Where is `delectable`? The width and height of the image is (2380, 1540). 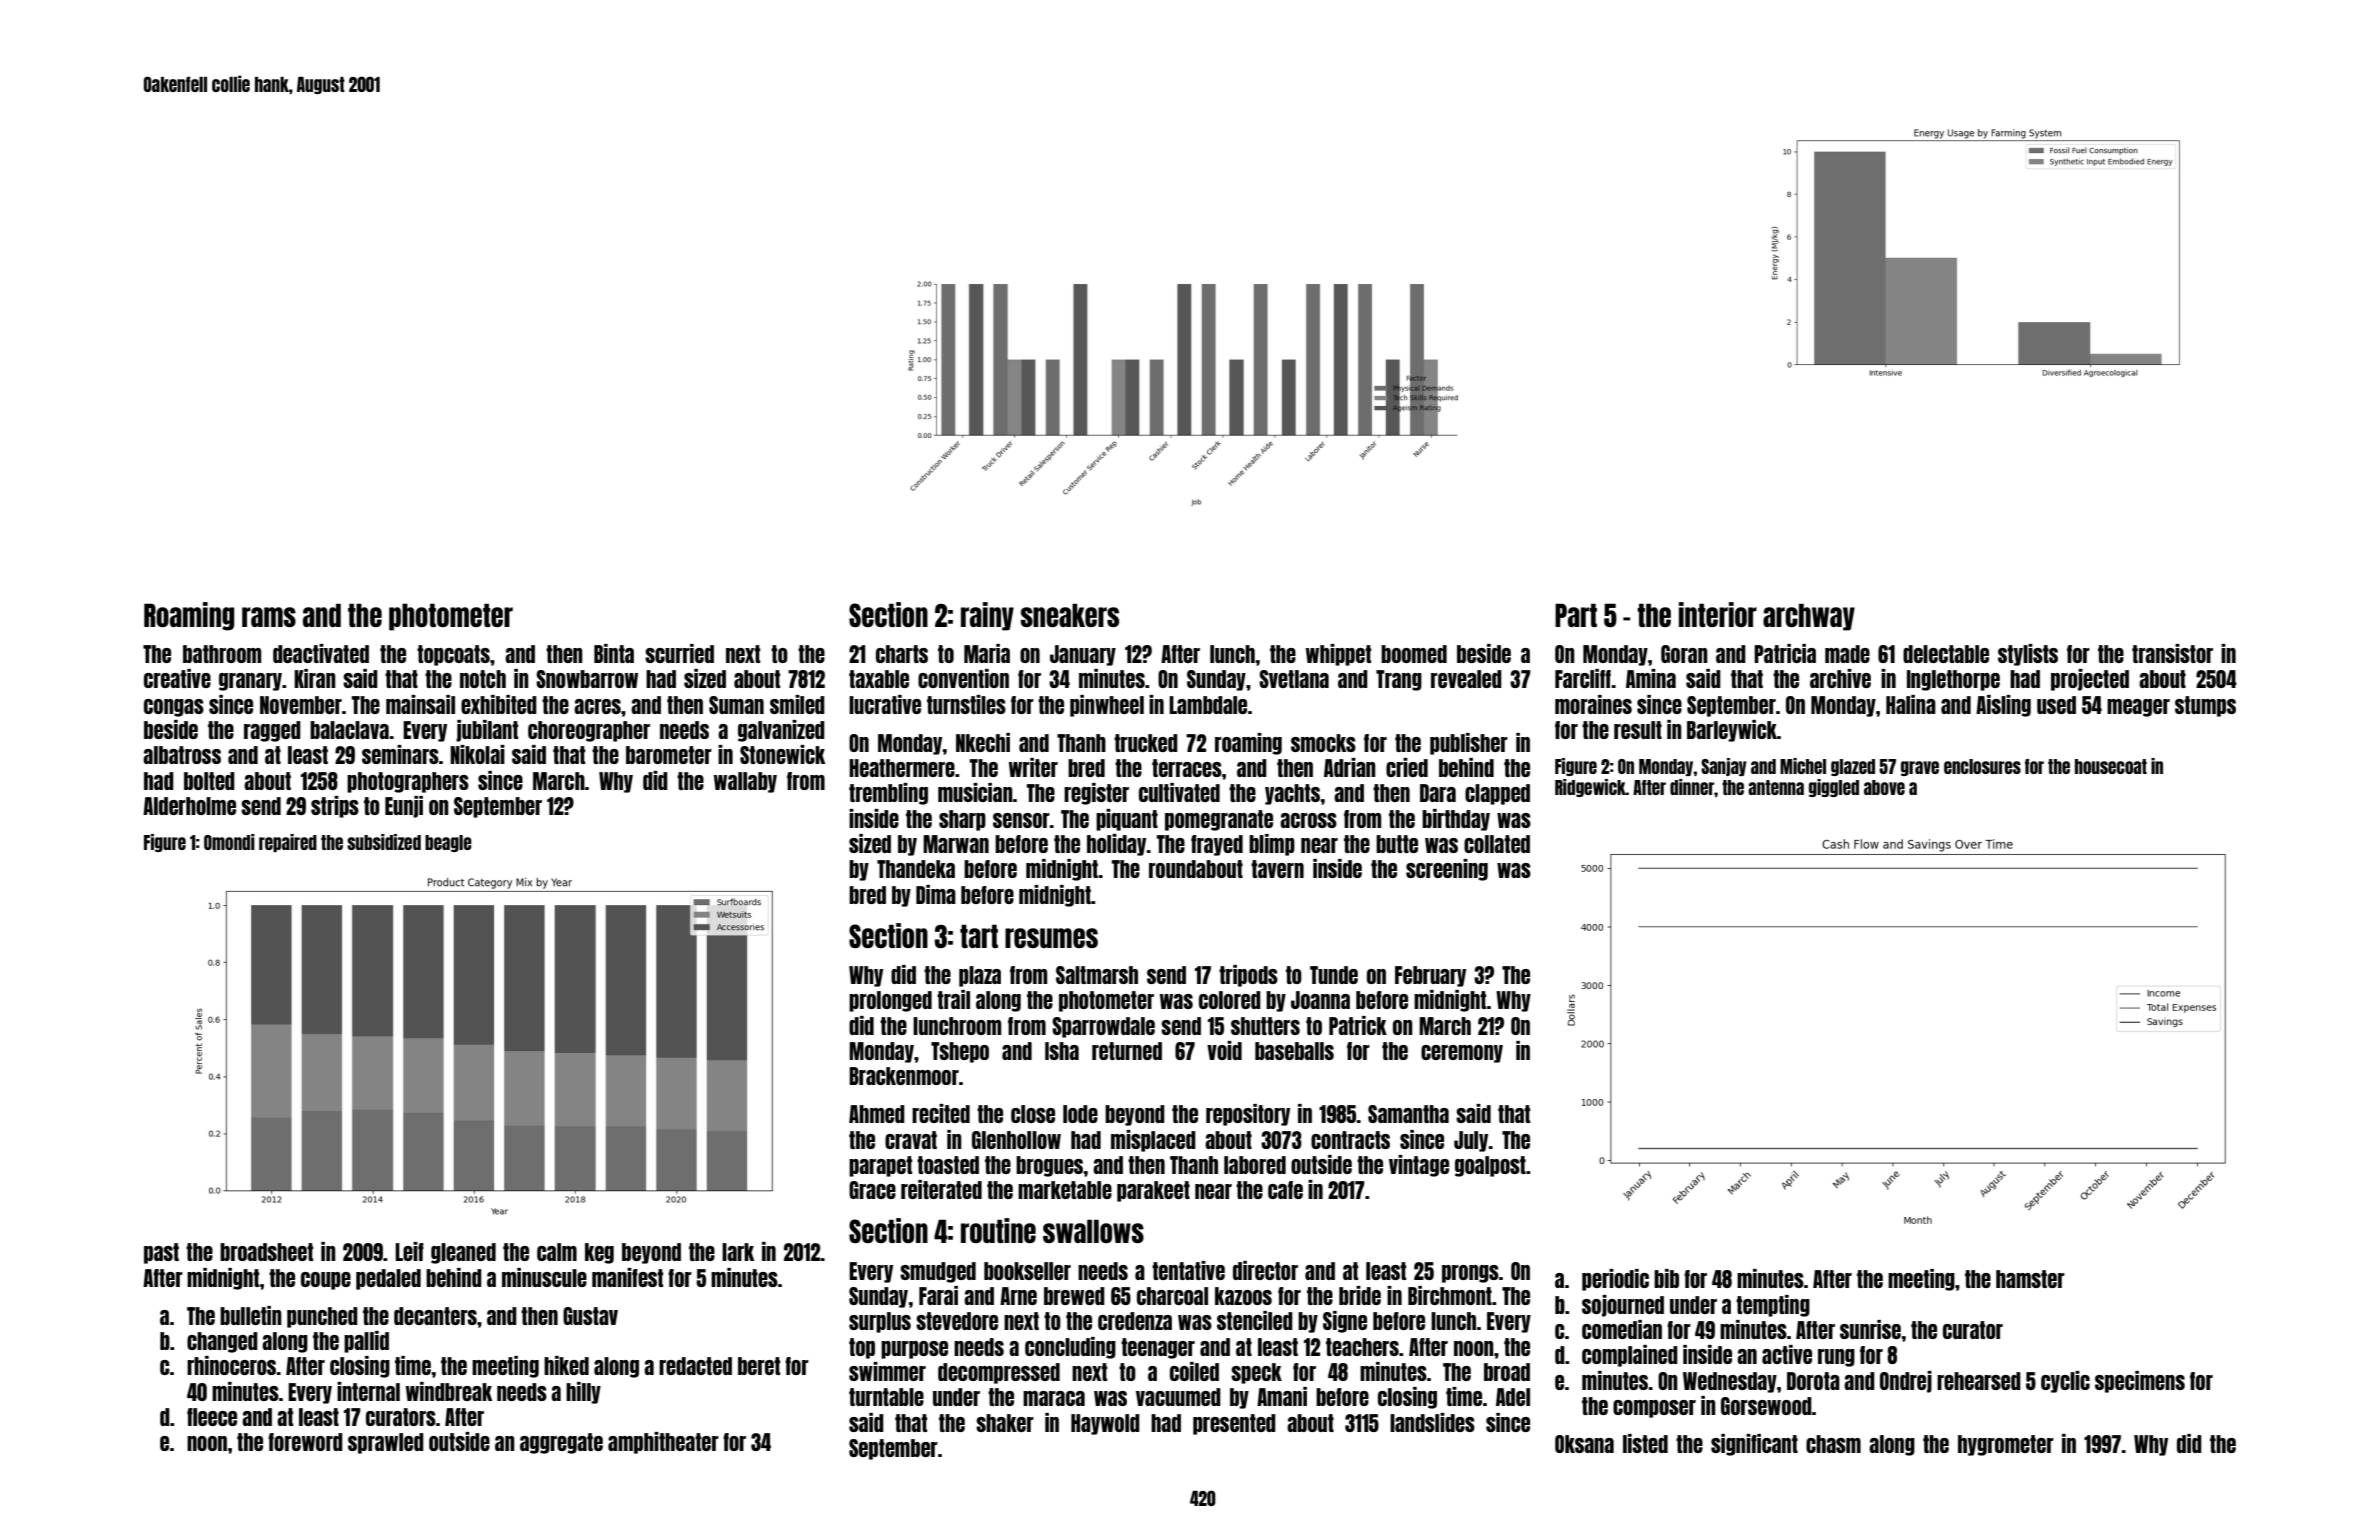 delectable is located at coordinates (1946, 654).
